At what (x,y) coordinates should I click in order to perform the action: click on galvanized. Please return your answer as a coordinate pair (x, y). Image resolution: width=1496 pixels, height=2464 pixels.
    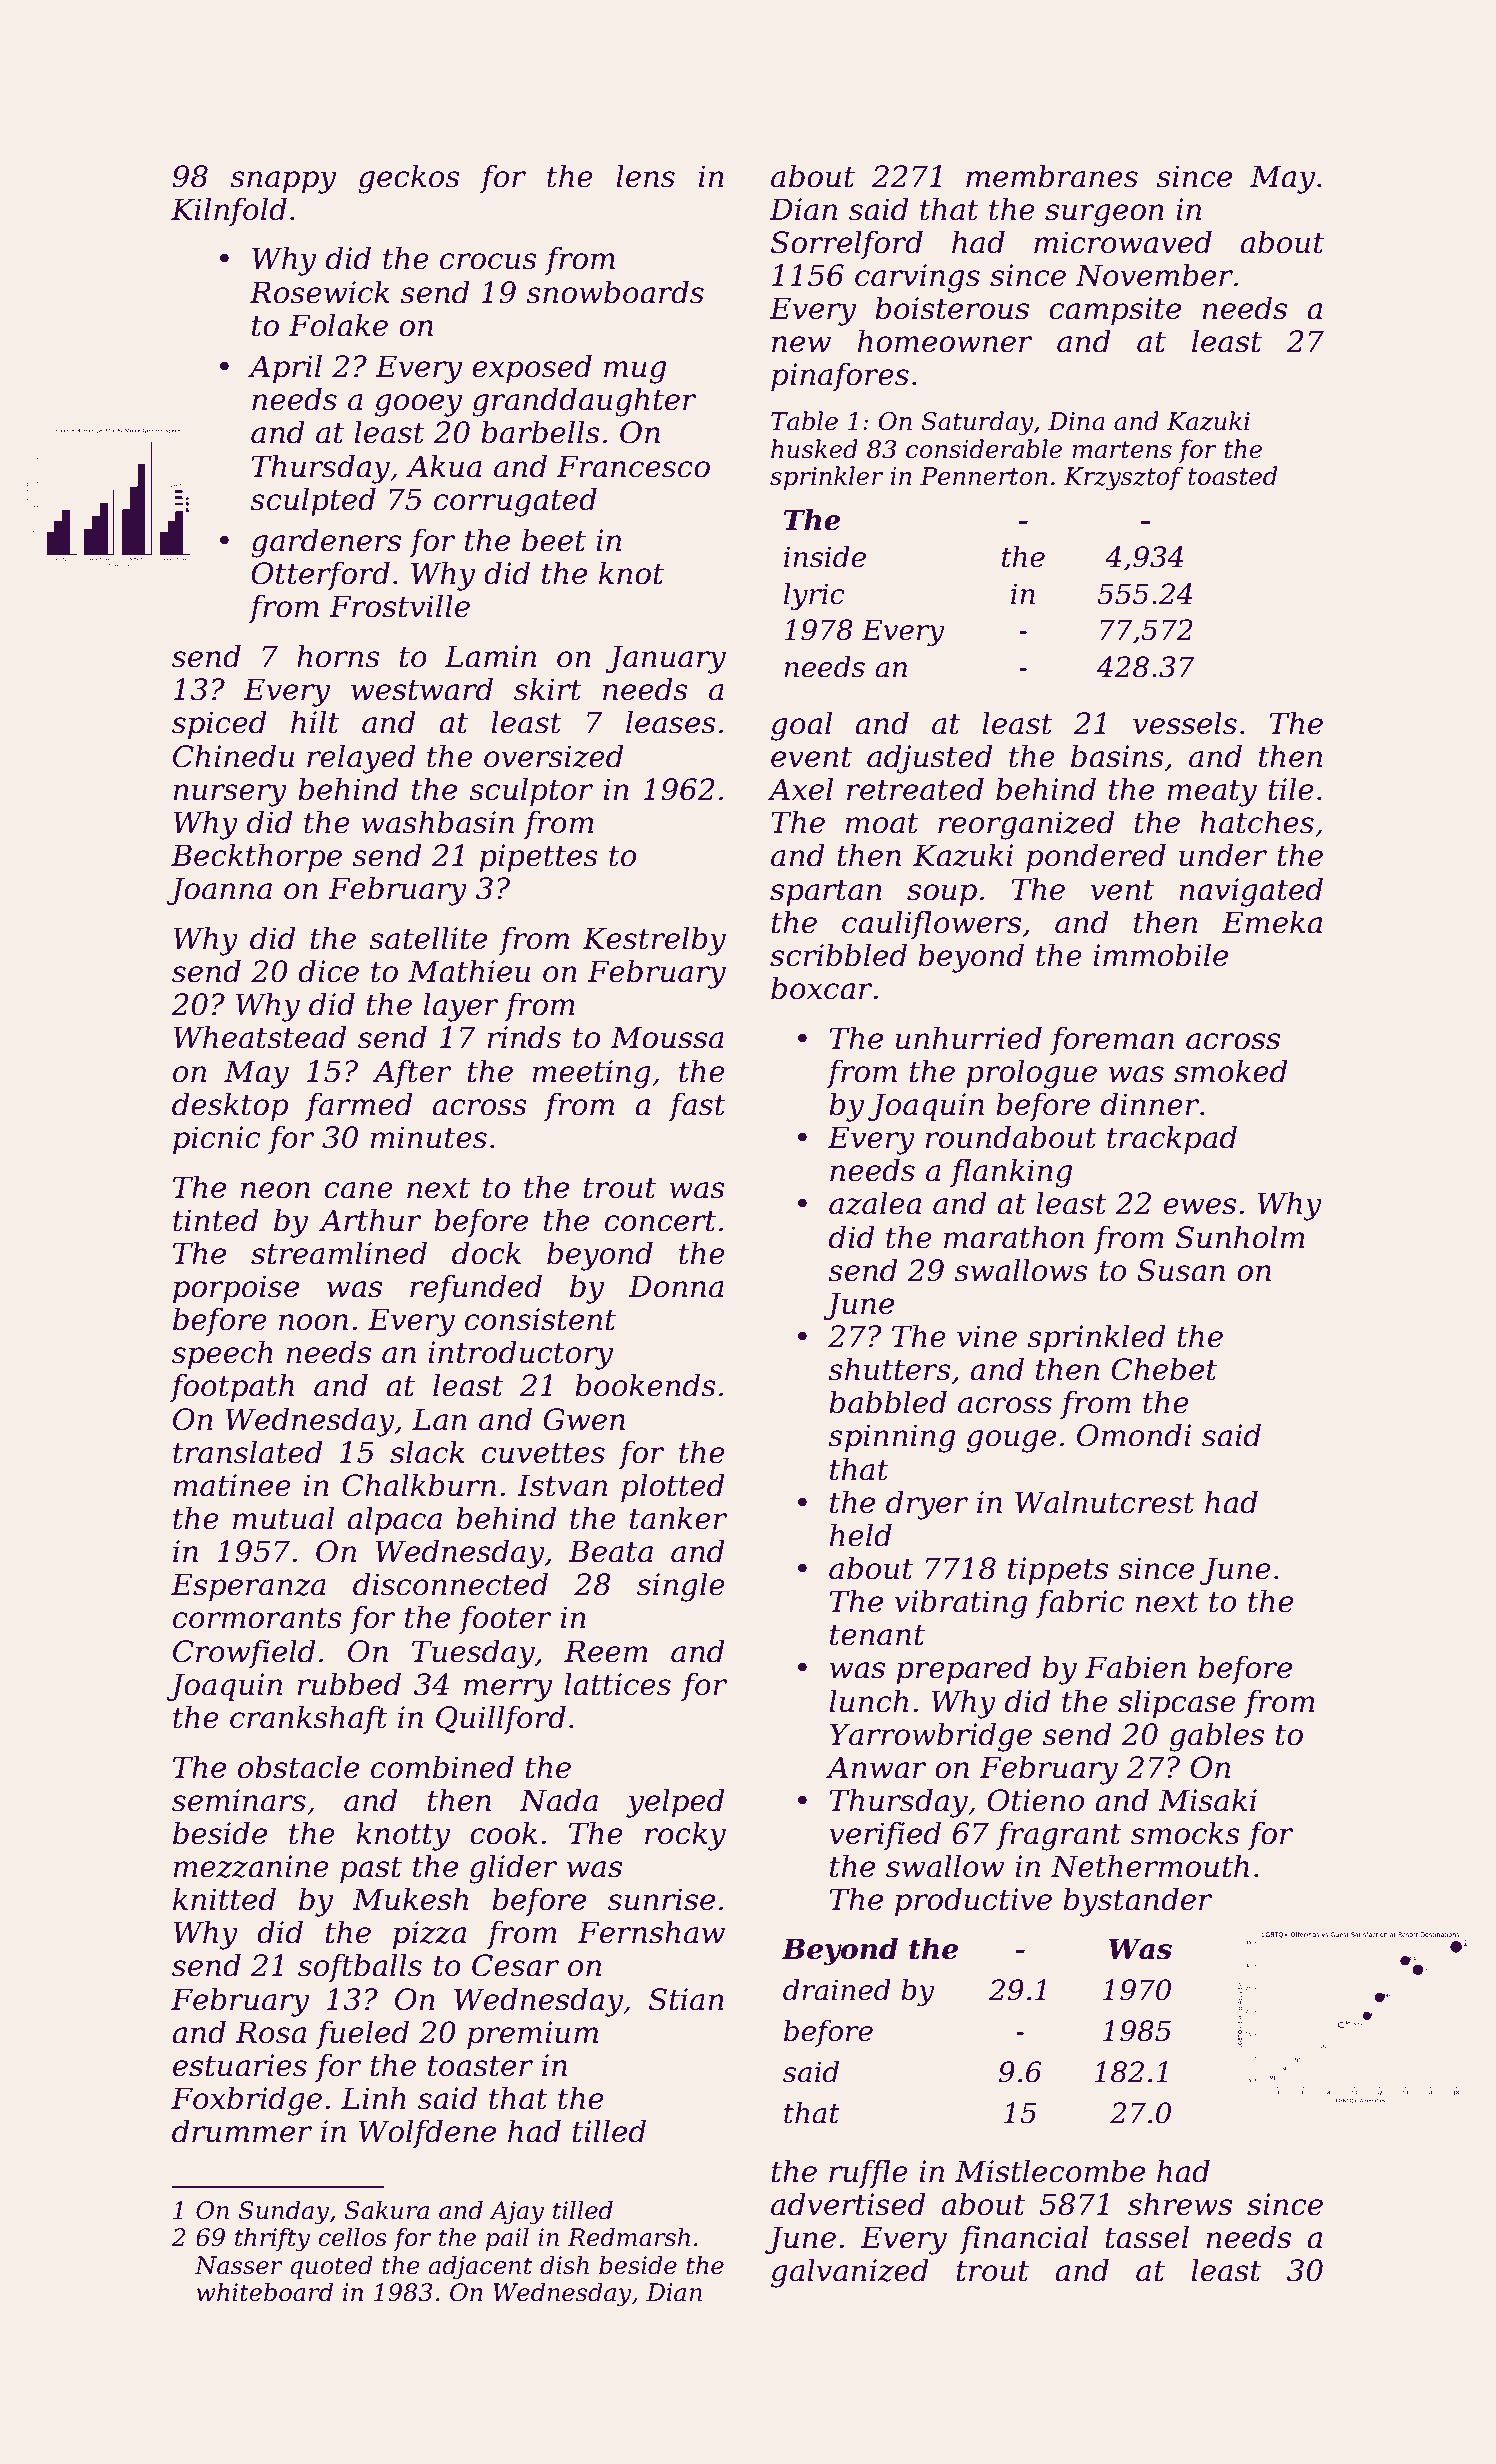
    Looking at the image, I should click on (849, 2273).
